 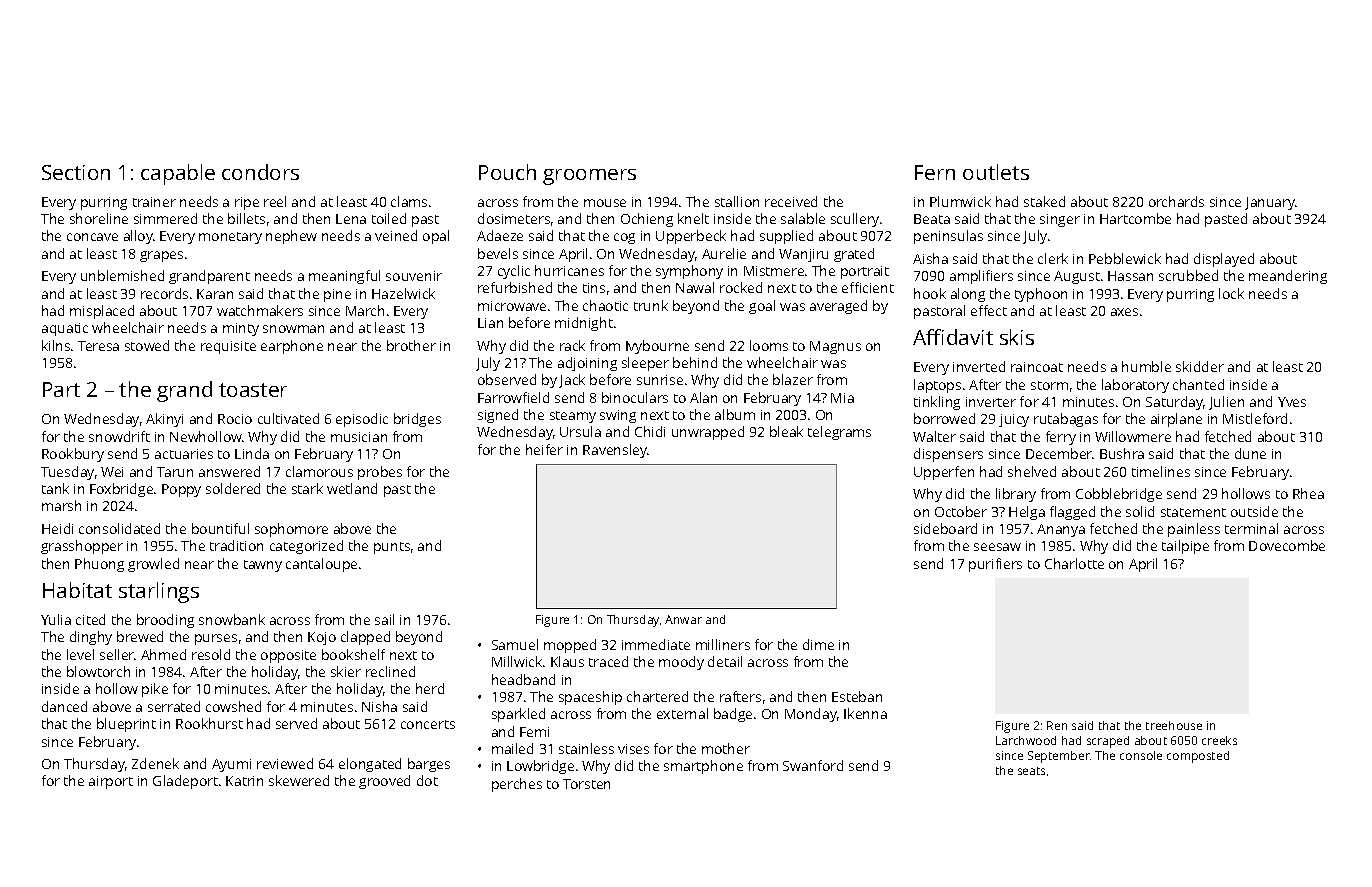 I want to click on scullery, so click(x=855, y=220).
